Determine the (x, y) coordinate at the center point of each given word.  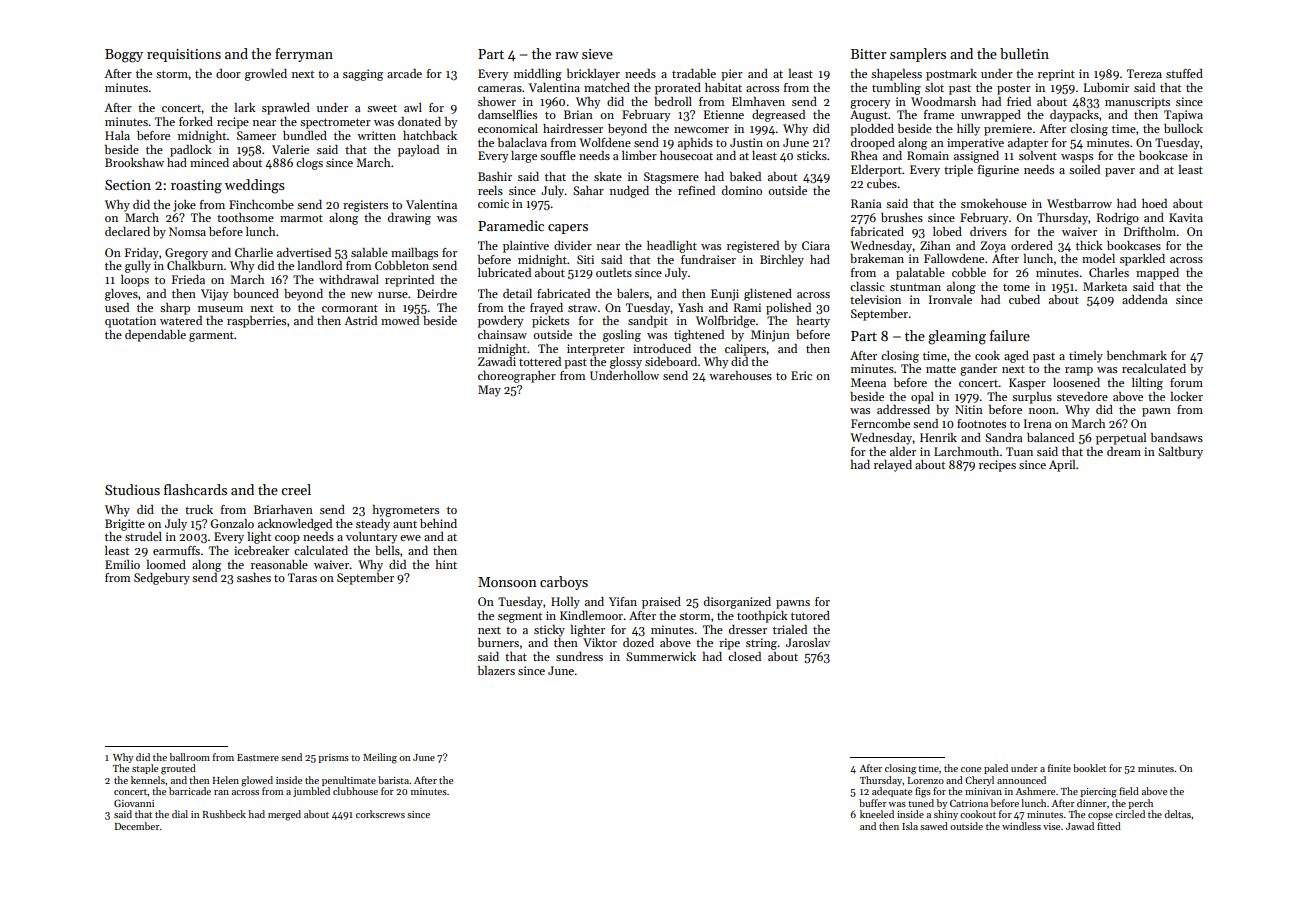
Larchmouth (966, 451)
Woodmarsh (943, 101)
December (137, 826)
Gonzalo (232, 523)
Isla (910, 826)
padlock (191, 151)
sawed (934, 826)
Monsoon (507, 582)
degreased (778, 116)
